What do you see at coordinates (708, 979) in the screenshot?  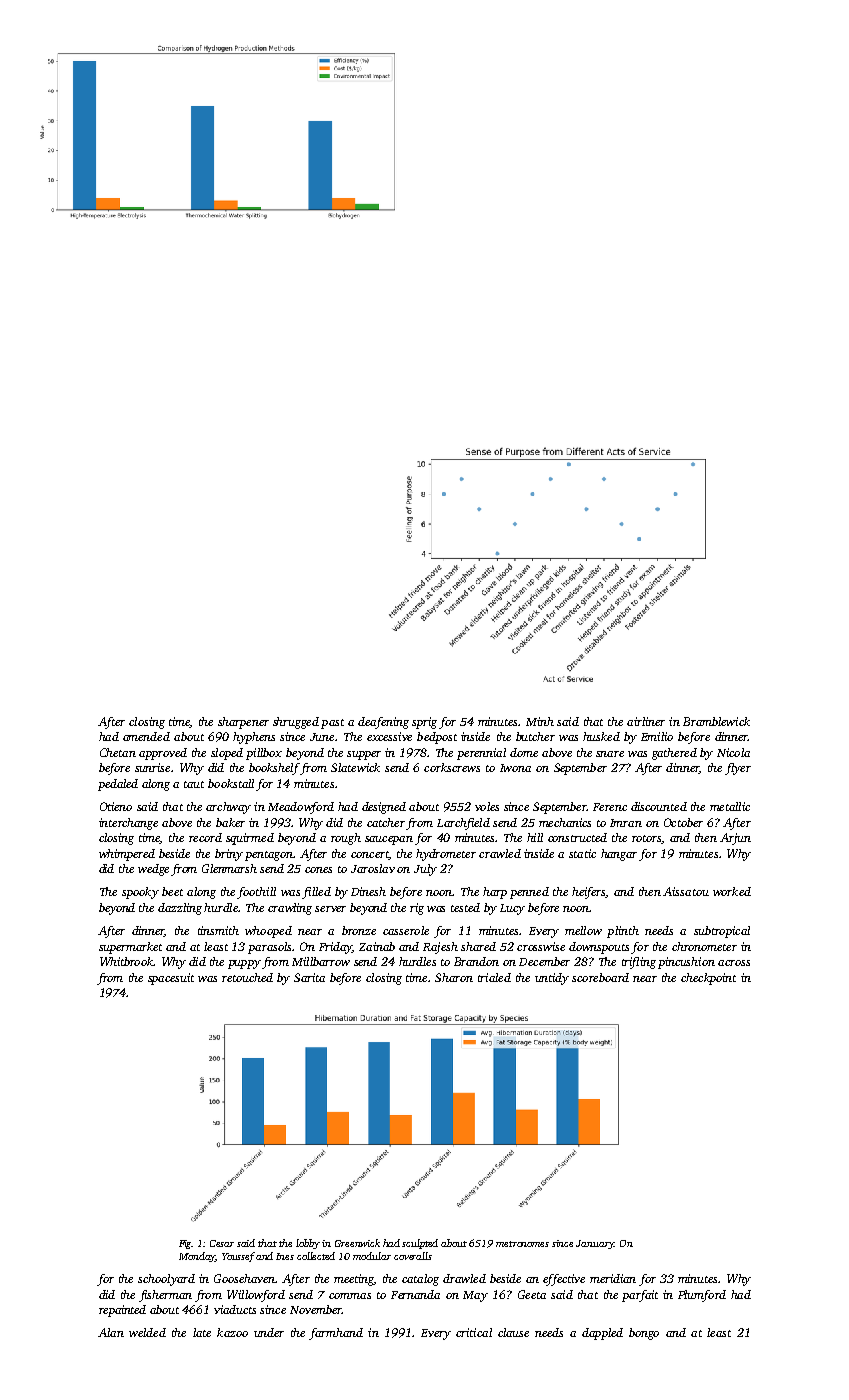 I see `checkpoint` at bounding box center [708, 979].
